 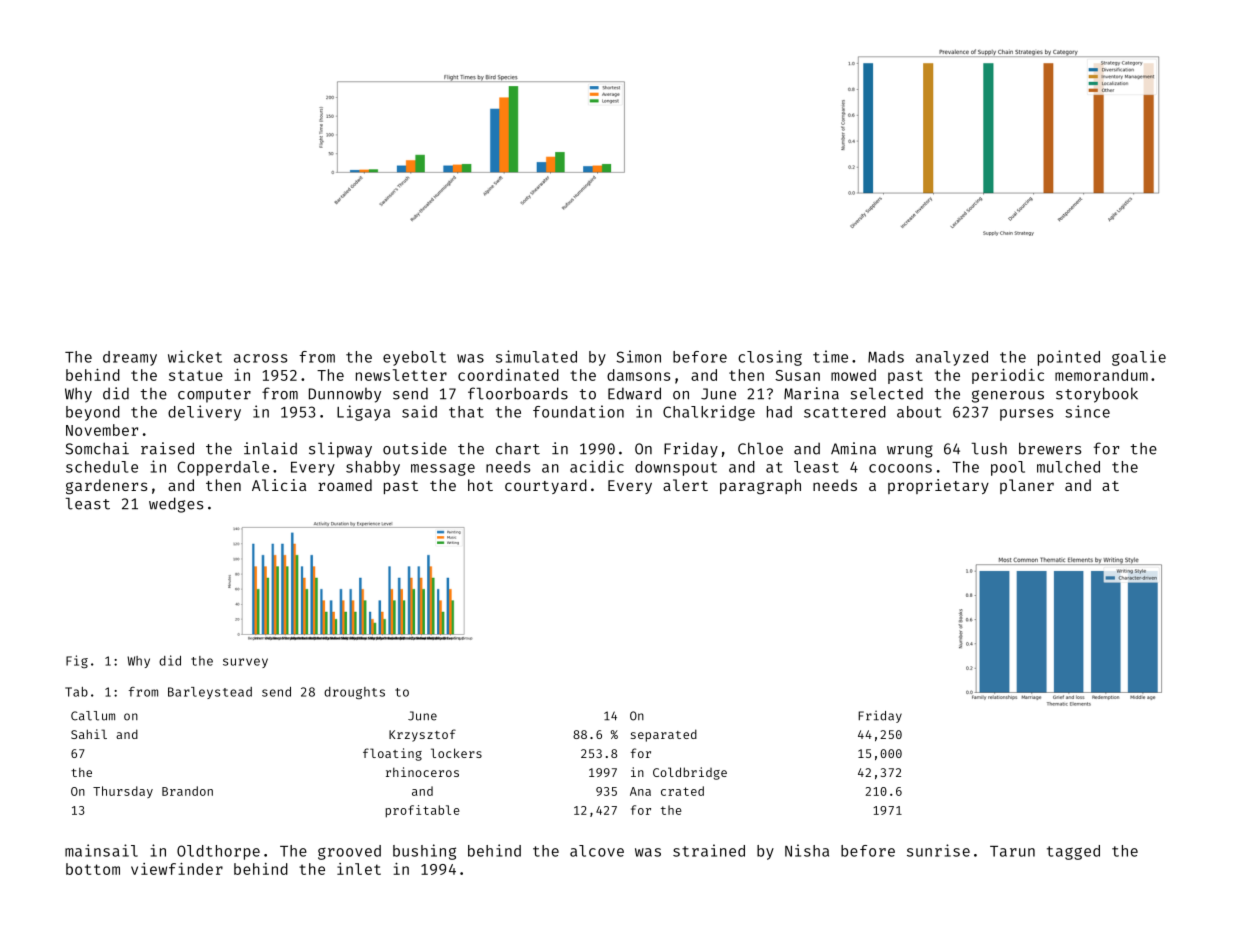 What do you see at coordinates (195, 356) in the screenshot?
I see `wicket` at bounding box center [195, 356].
